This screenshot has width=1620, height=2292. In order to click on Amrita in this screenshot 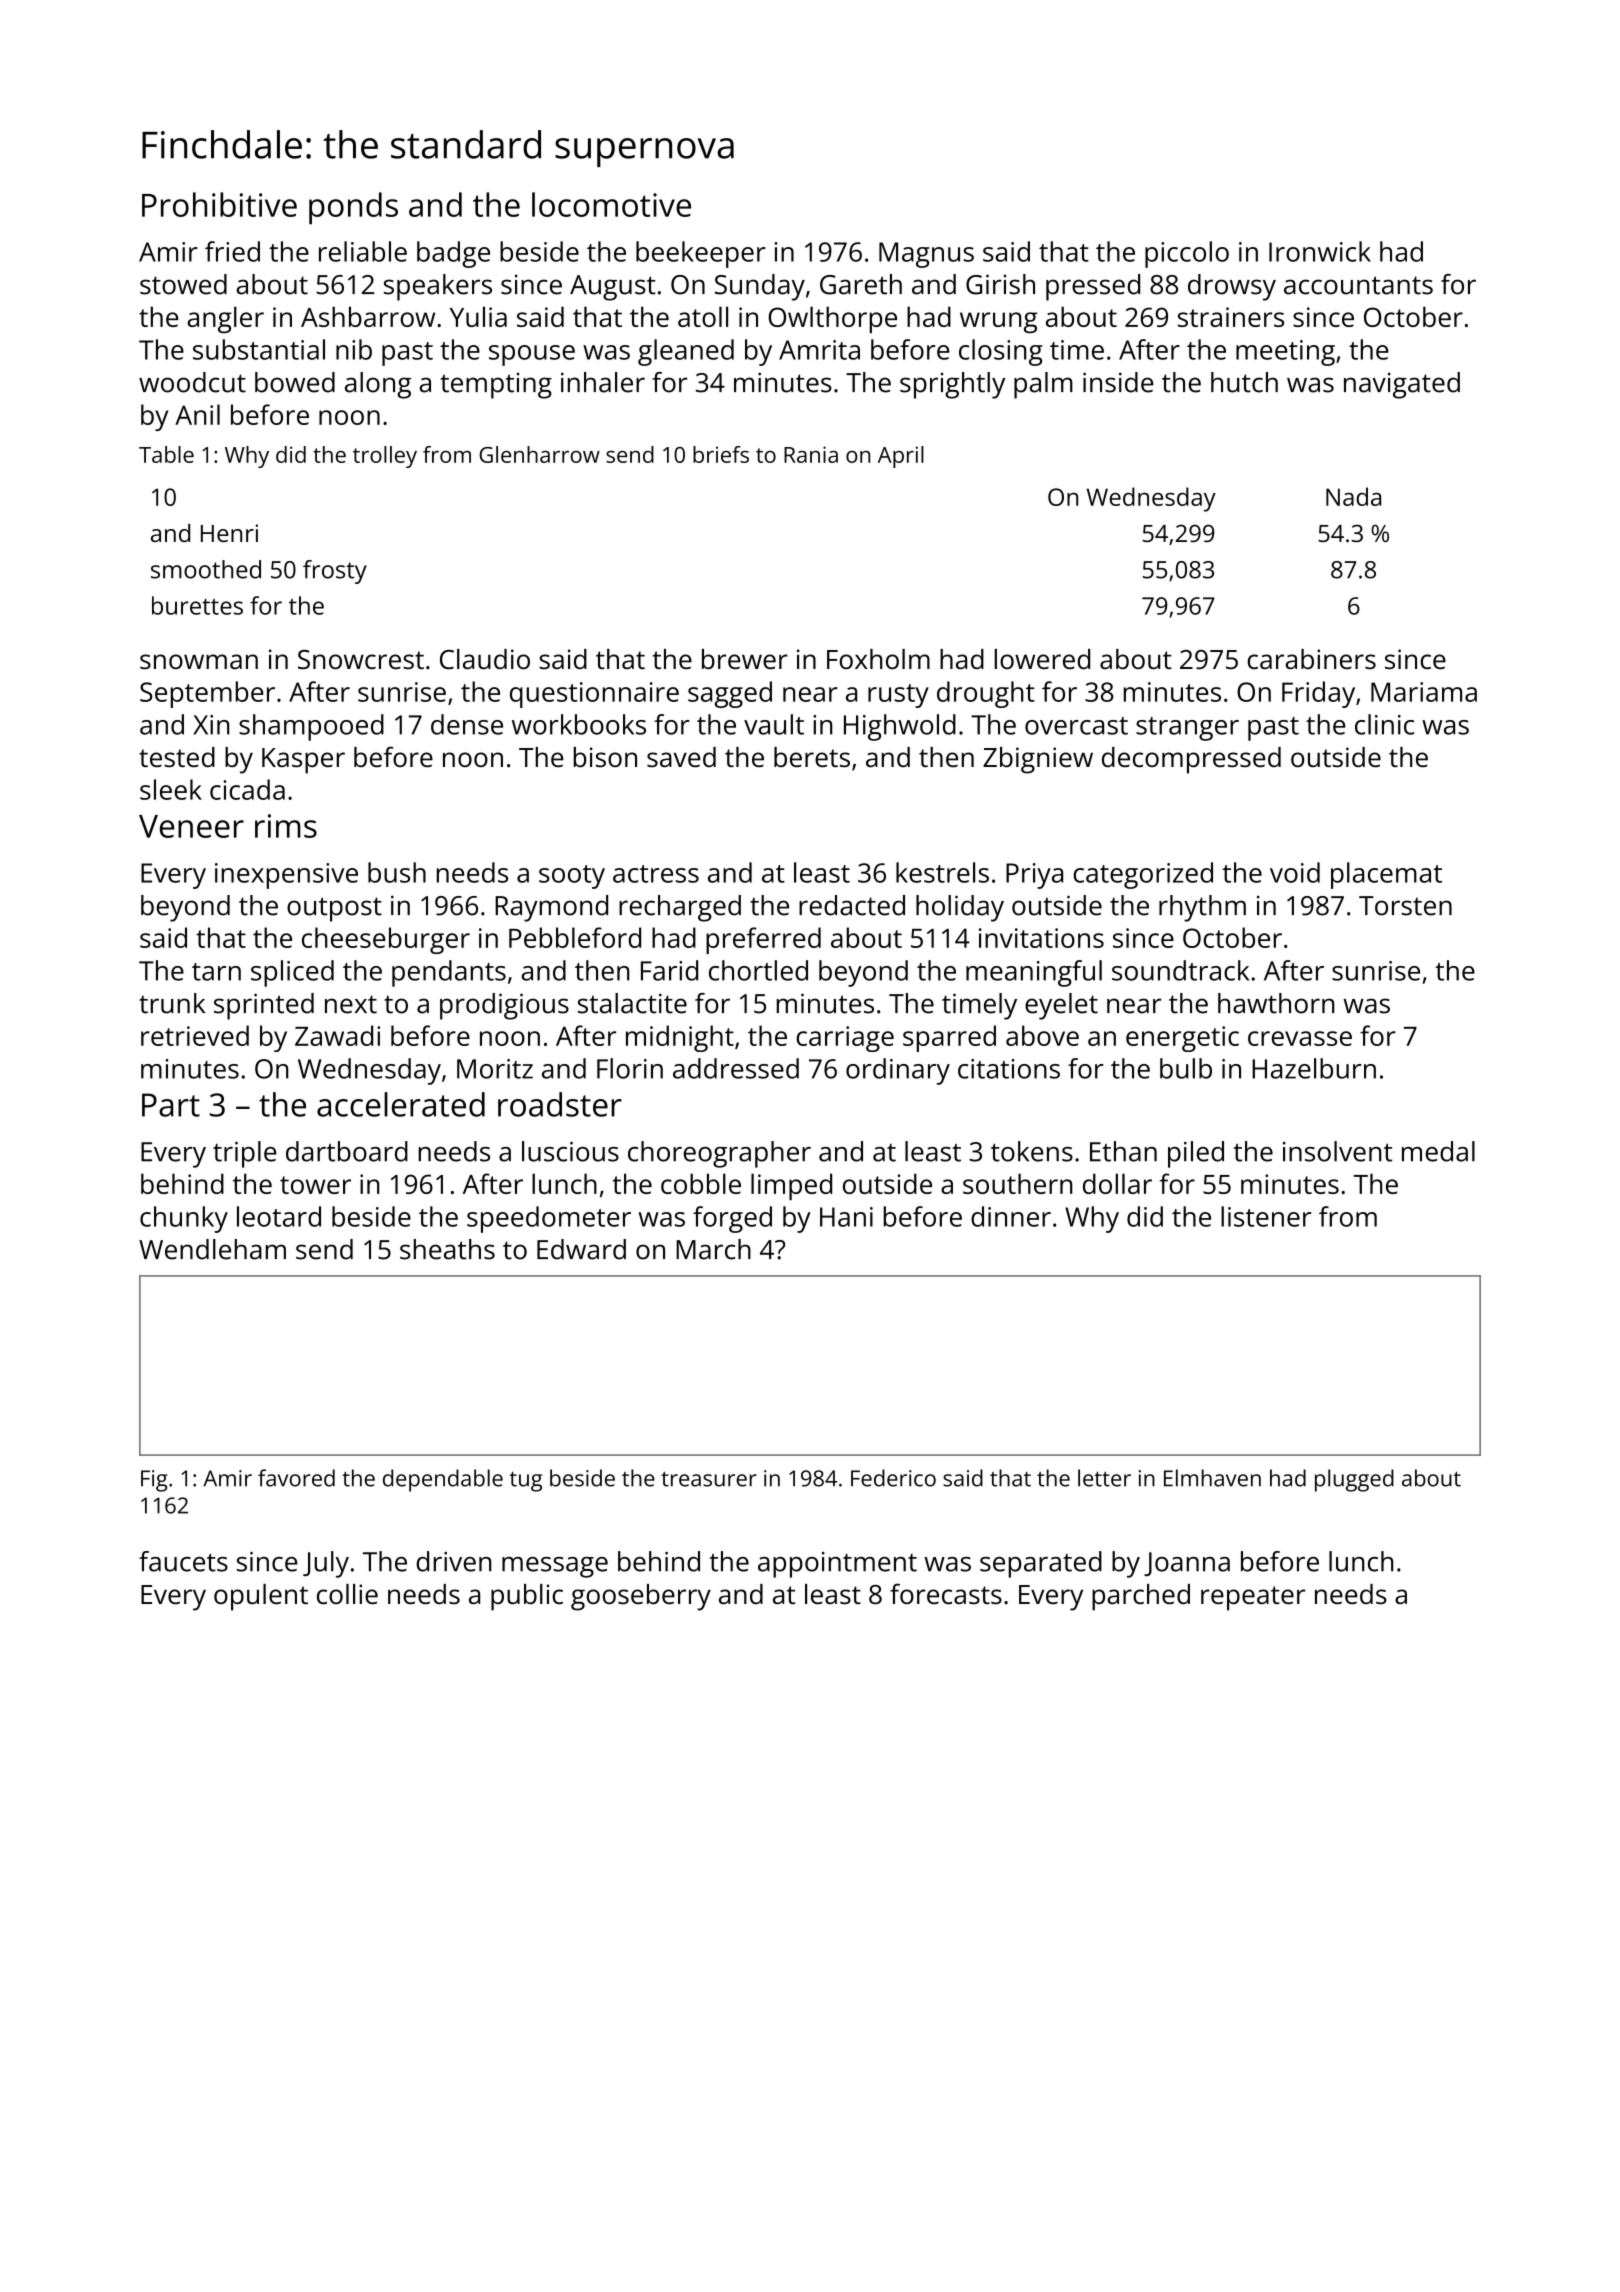, I will do `click(819, 350)`.
